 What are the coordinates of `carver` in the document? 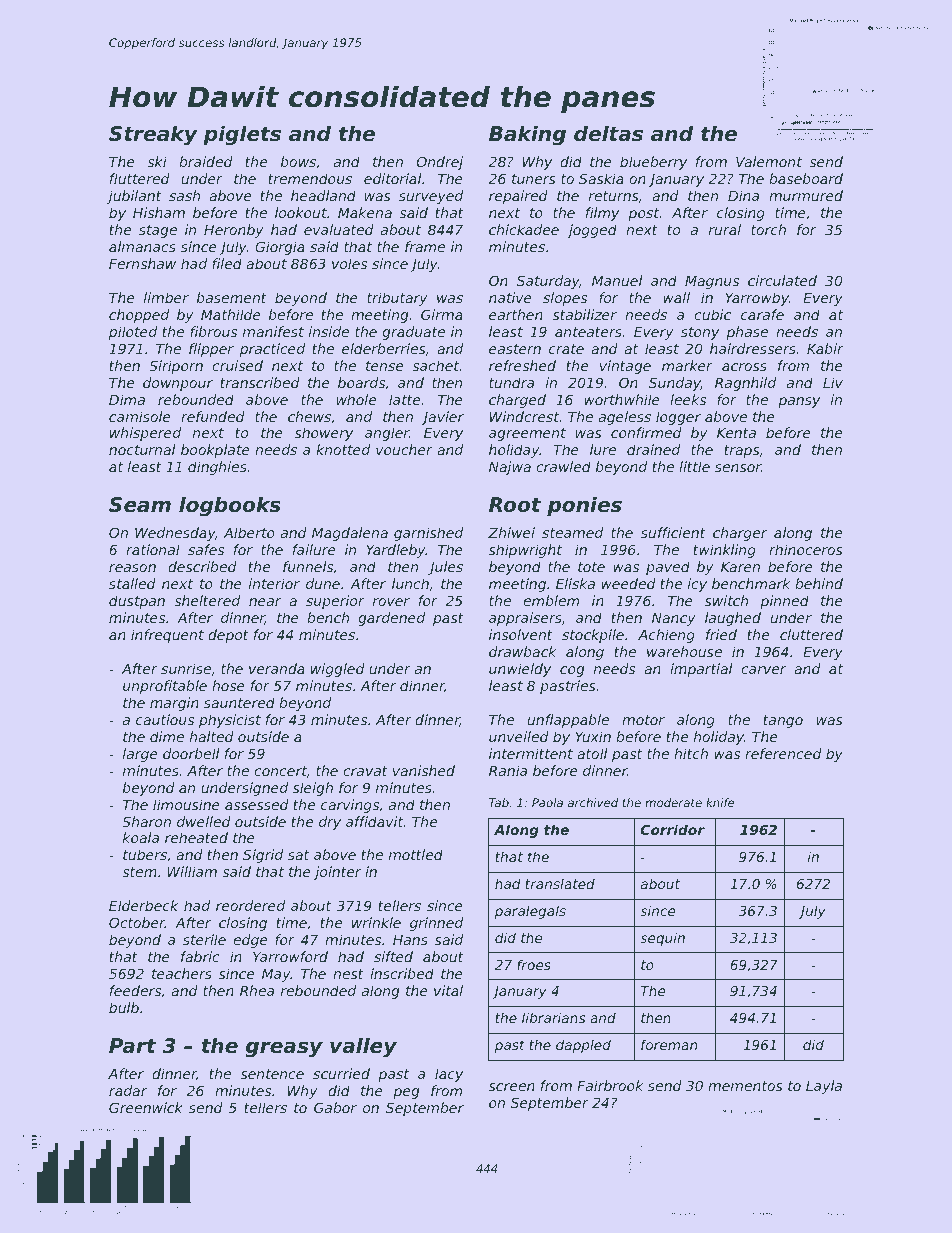 It's located at (763, 670).
